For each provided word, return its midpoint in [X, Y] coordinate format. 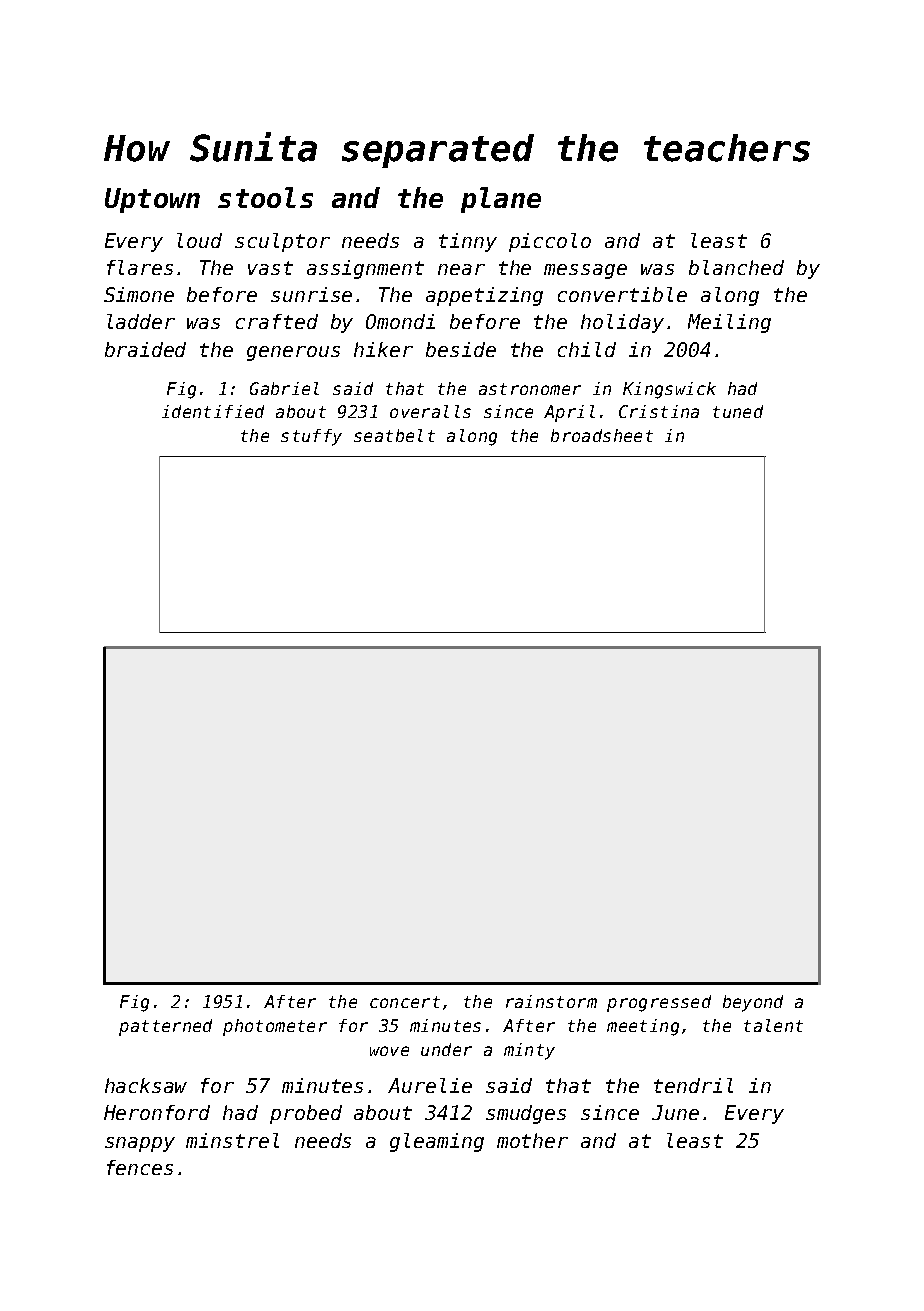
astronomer [530, 389]
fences [140, 1167]
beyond [753, 1003]
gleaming [437, 1142]
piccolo [550, 242]
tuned [738, 411]
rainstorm [551, 1001]
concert [405, 1002]
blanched [736, 267]
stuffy [311, 437]
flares [140, 267]
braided [145, 349]
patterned [165, 1027]
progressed [659, 1003]
